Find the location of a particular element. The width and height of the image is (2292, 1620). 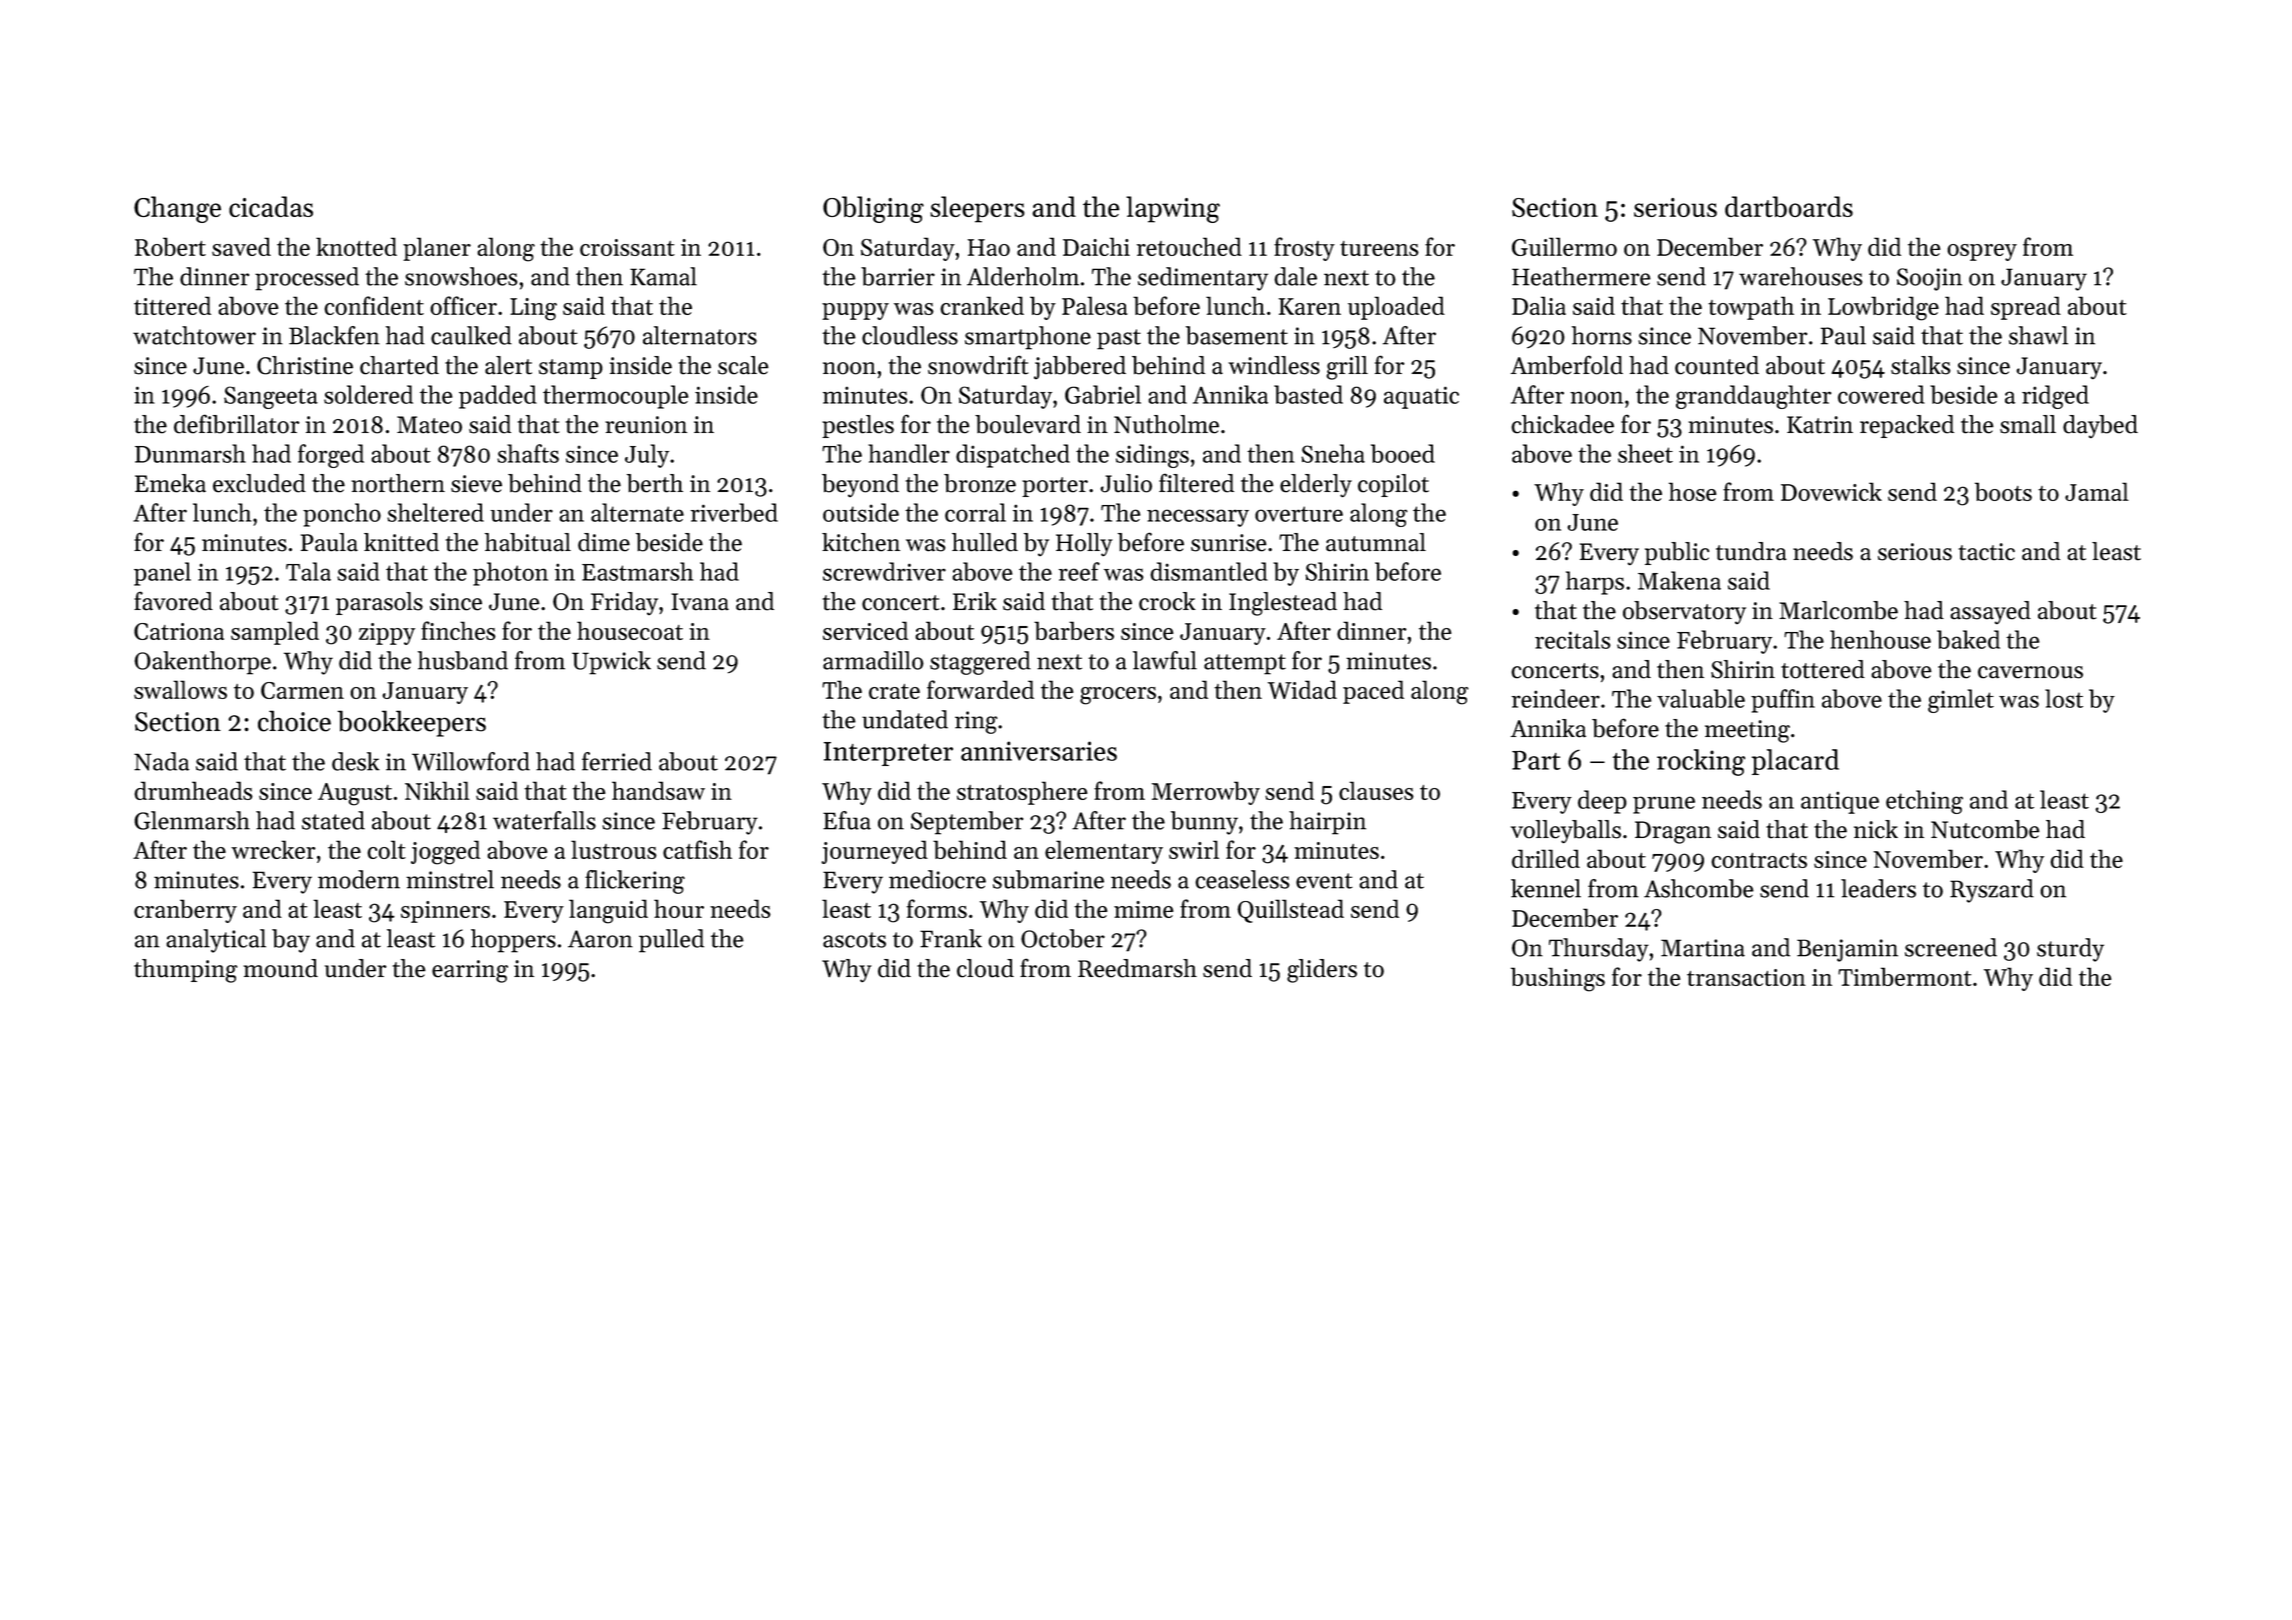

hose is located at coordinates (1692, 491).
